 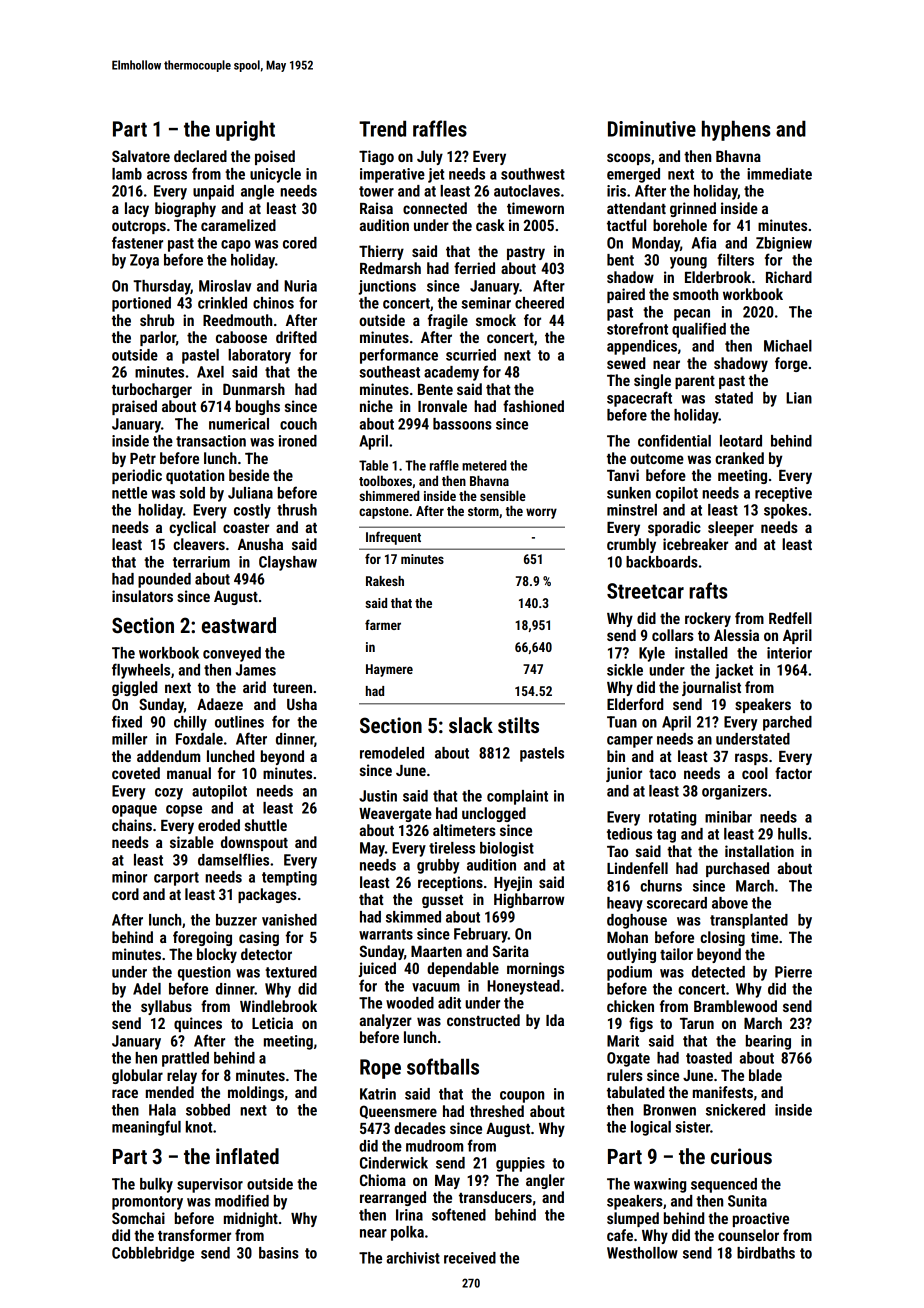 I want to click on scurried, so click(x=471, y=355).
